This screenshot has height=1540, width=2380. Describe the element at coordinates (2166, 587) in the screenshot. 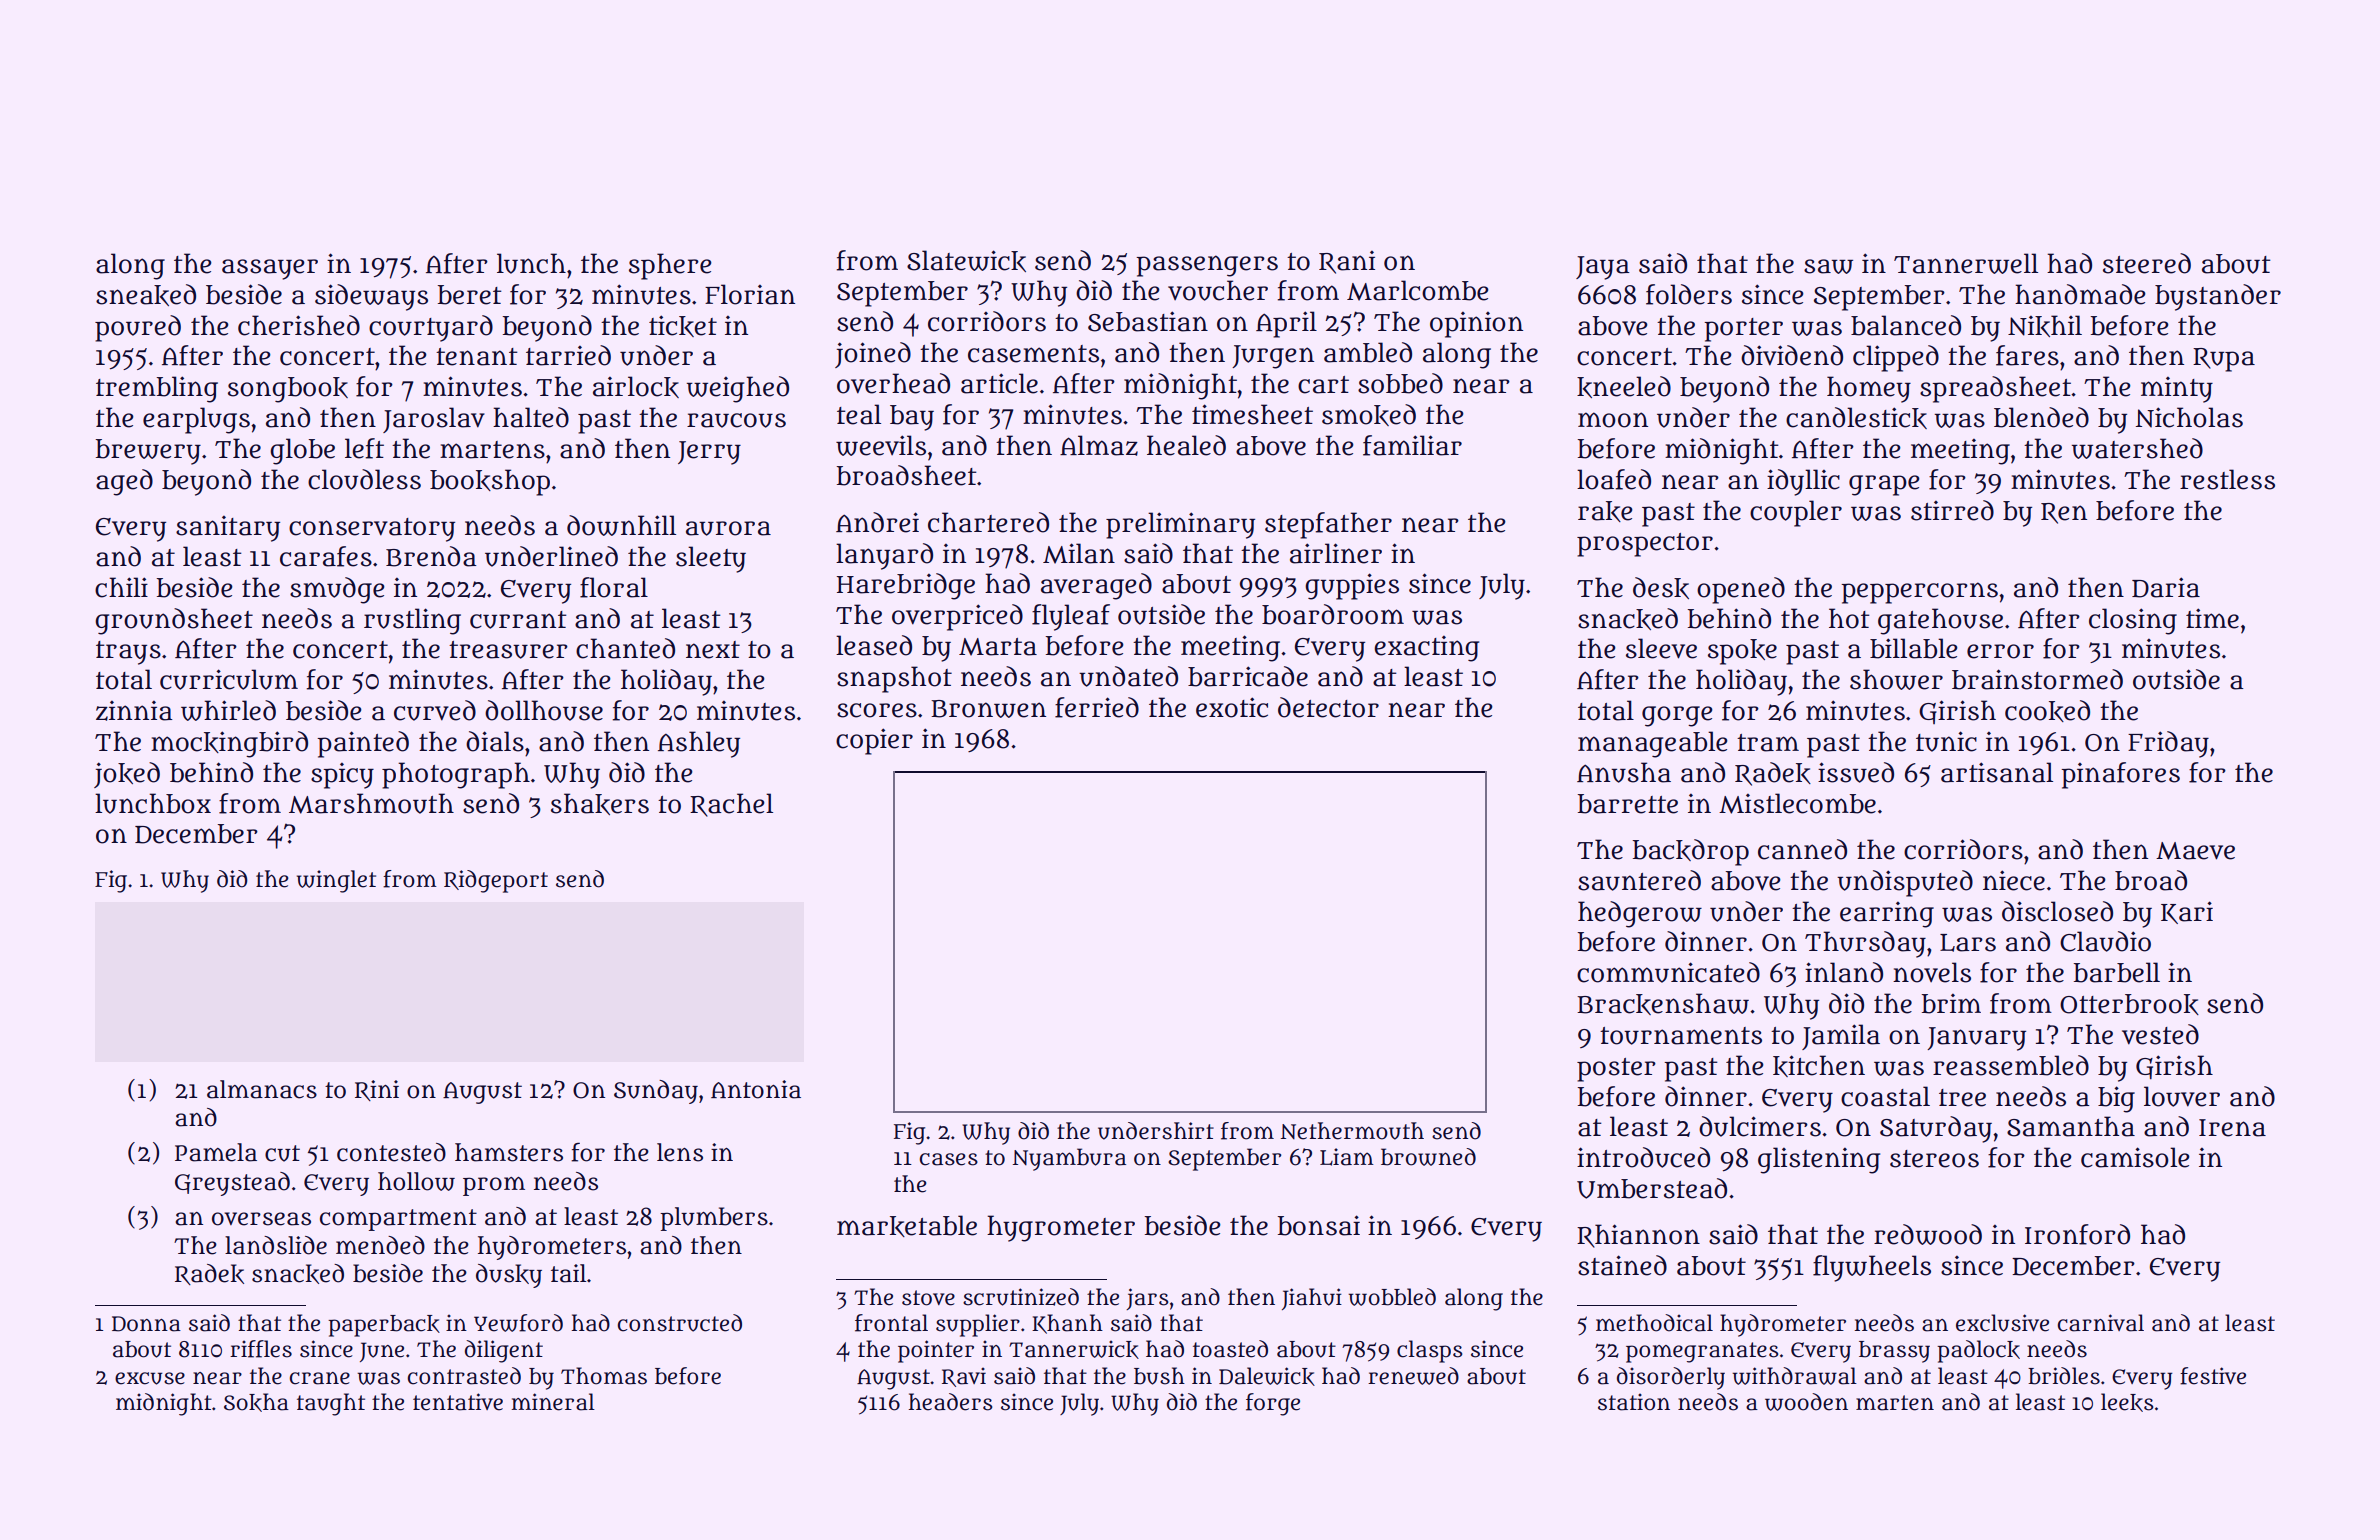

I see `Daria` at that location.
